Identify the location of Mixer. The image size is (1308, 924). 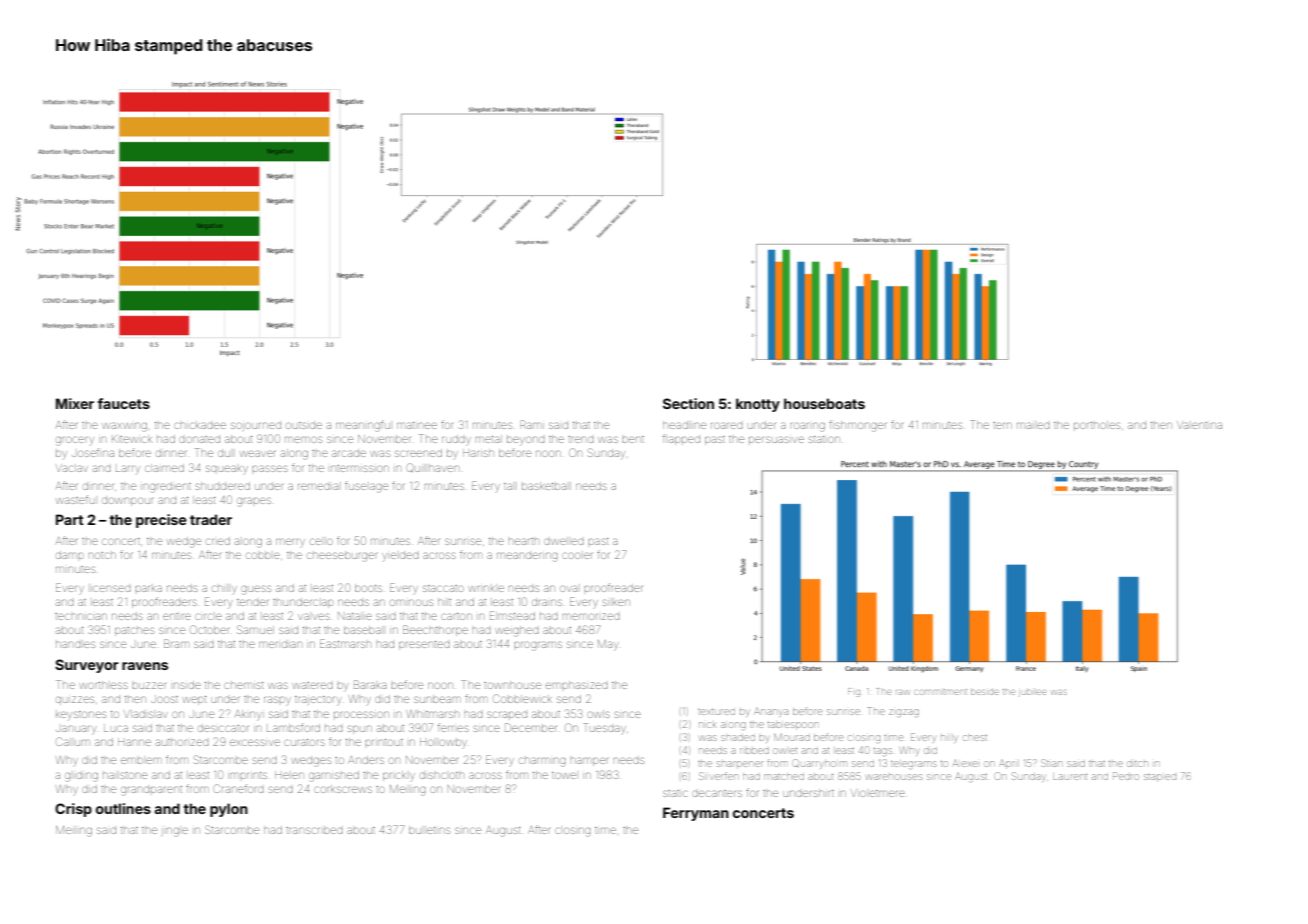
(75, 403).
